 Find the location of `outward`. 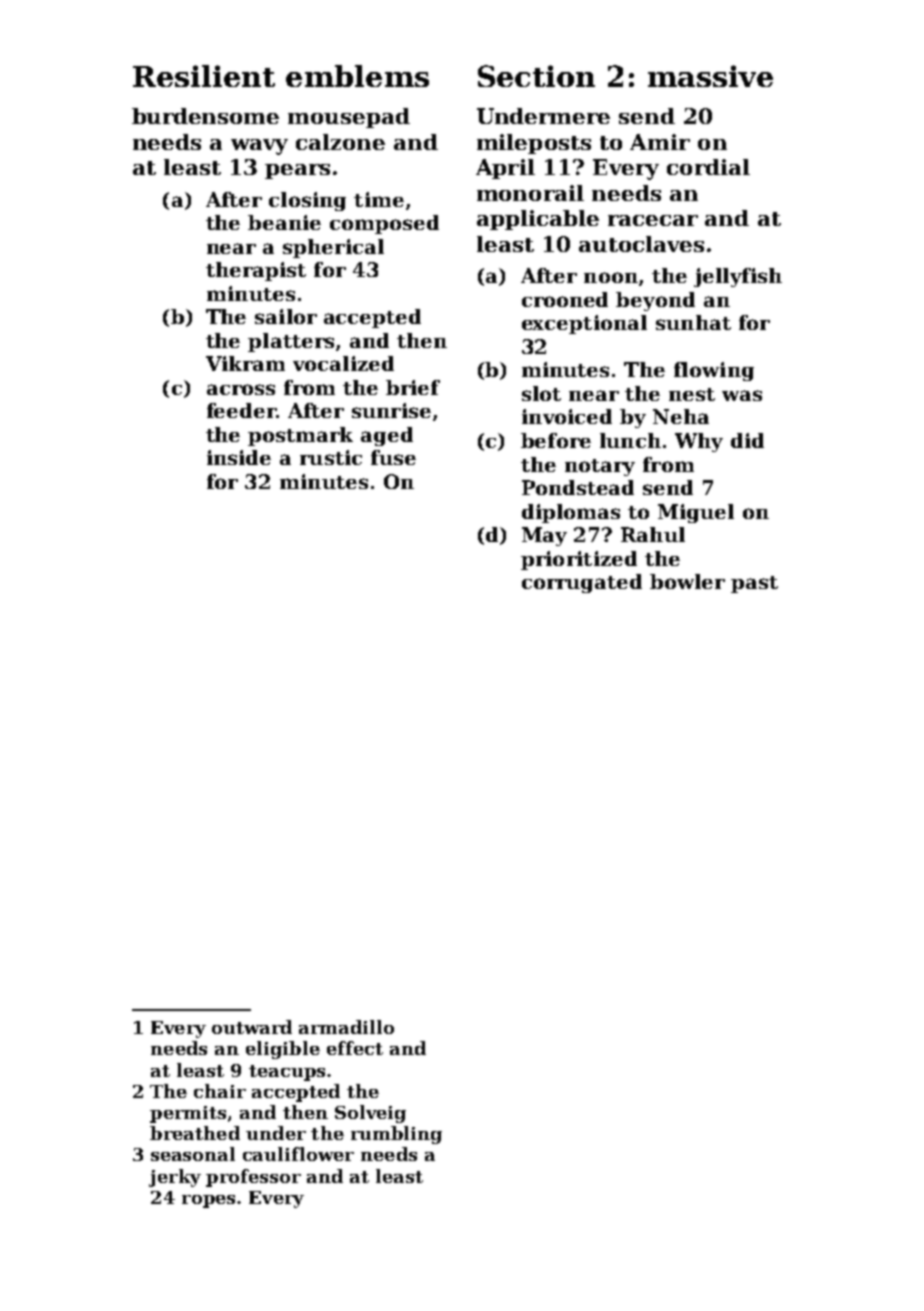

outward is located at coordinates (252, 1027).
